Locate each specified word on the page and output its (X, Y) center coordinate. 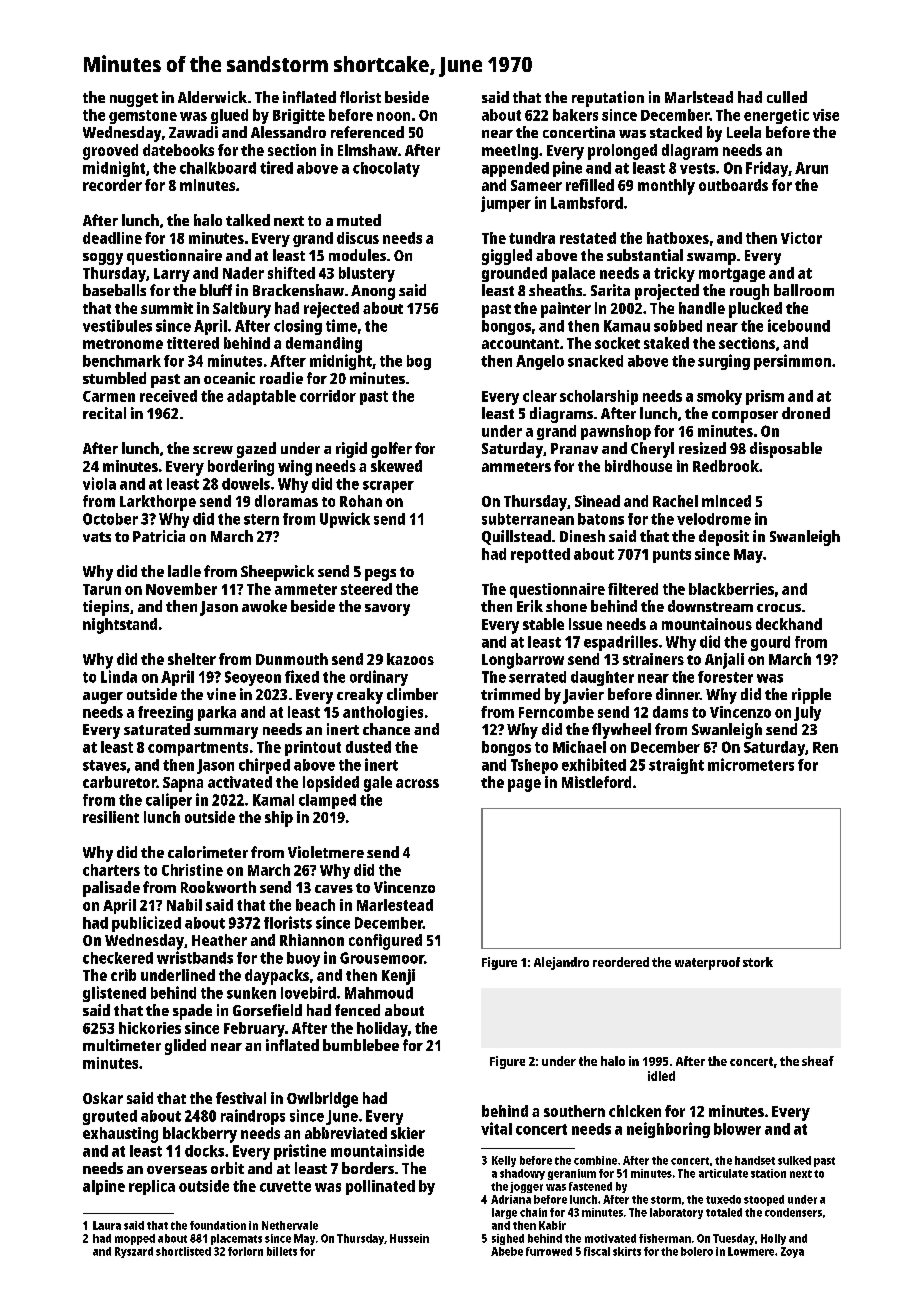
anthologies (383, 713)
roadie (281, 378)
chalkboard (218, 168)
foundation (218, 1225)
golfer (391, 450)
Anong (373, 292)
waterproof (707, 963)
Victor (801, 238)
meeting (510, 152)
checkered (118, 958)
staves (104, 765)
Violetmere (326, 852)
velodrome (714, 519)
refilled (590, 185)
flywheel (621, 731)
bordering (241, 468)
